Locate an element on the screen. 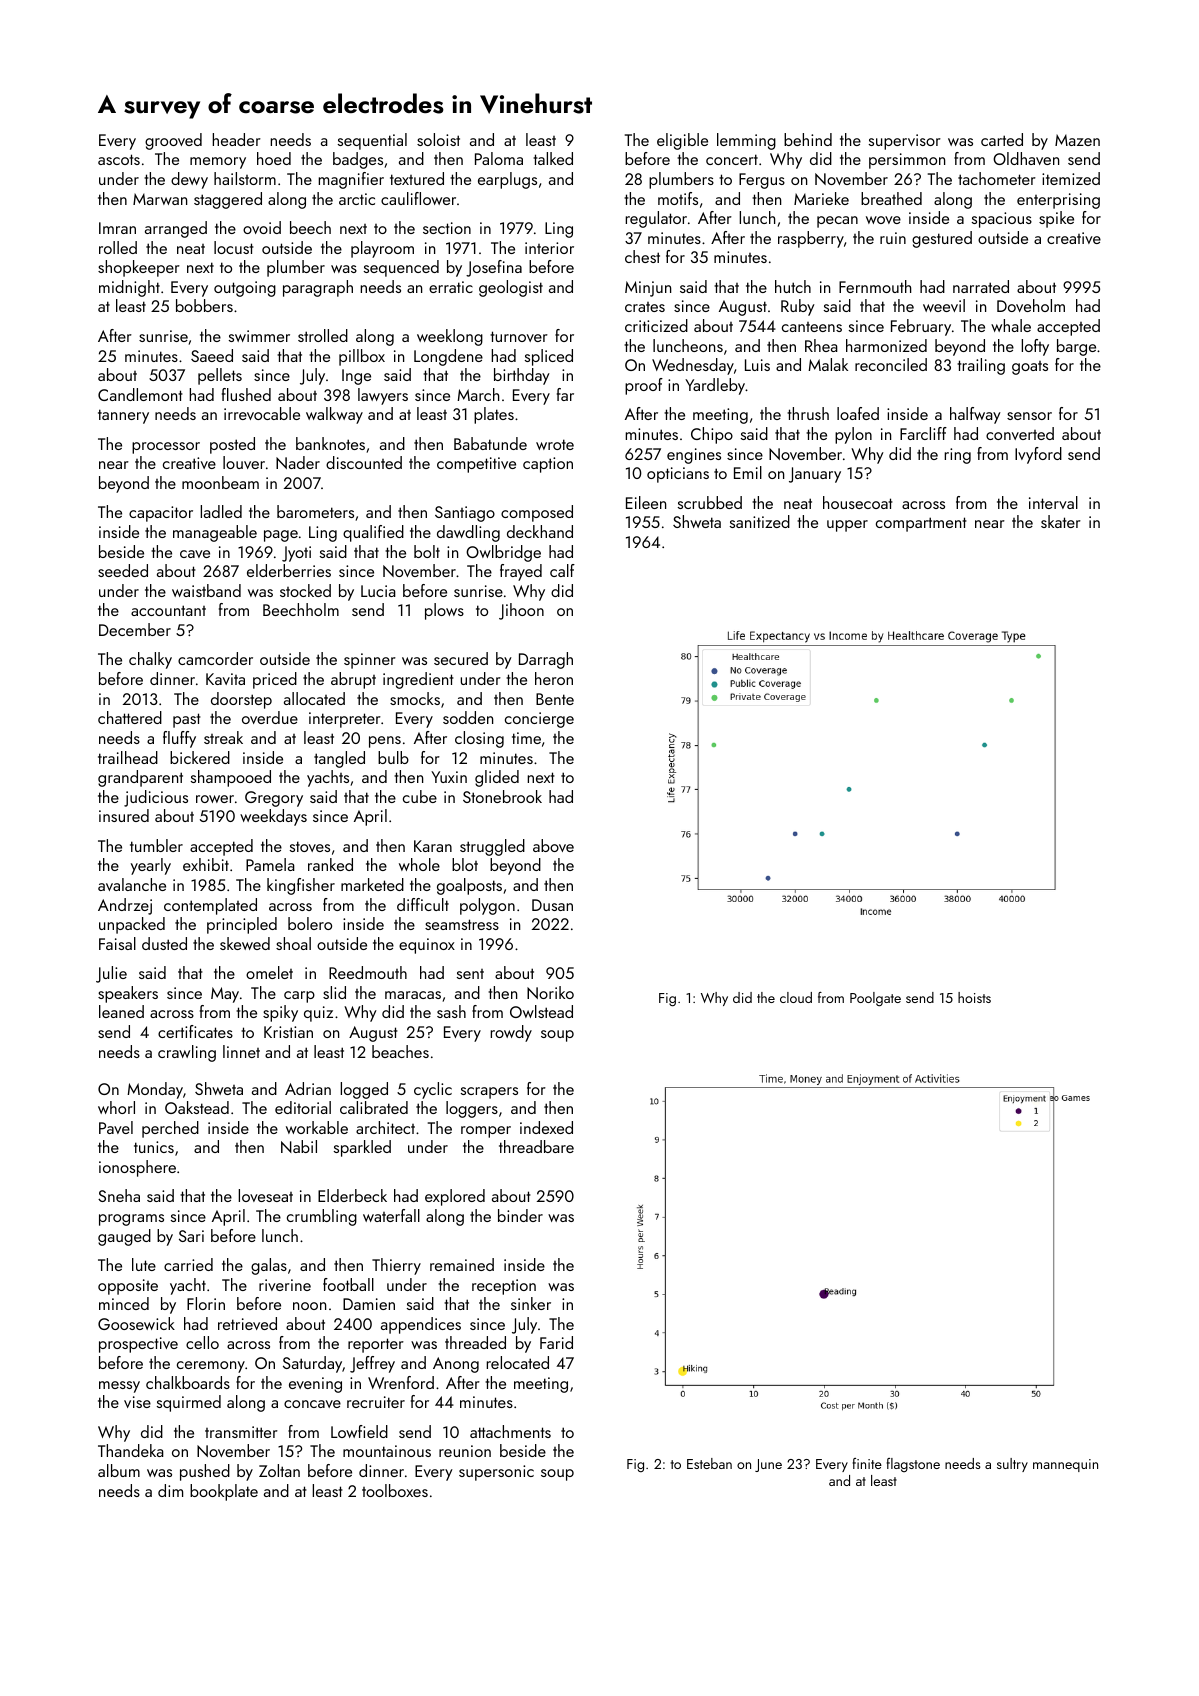 This screenshot has width=1199, height=1696. talked is located at coordinates (553, 158).
